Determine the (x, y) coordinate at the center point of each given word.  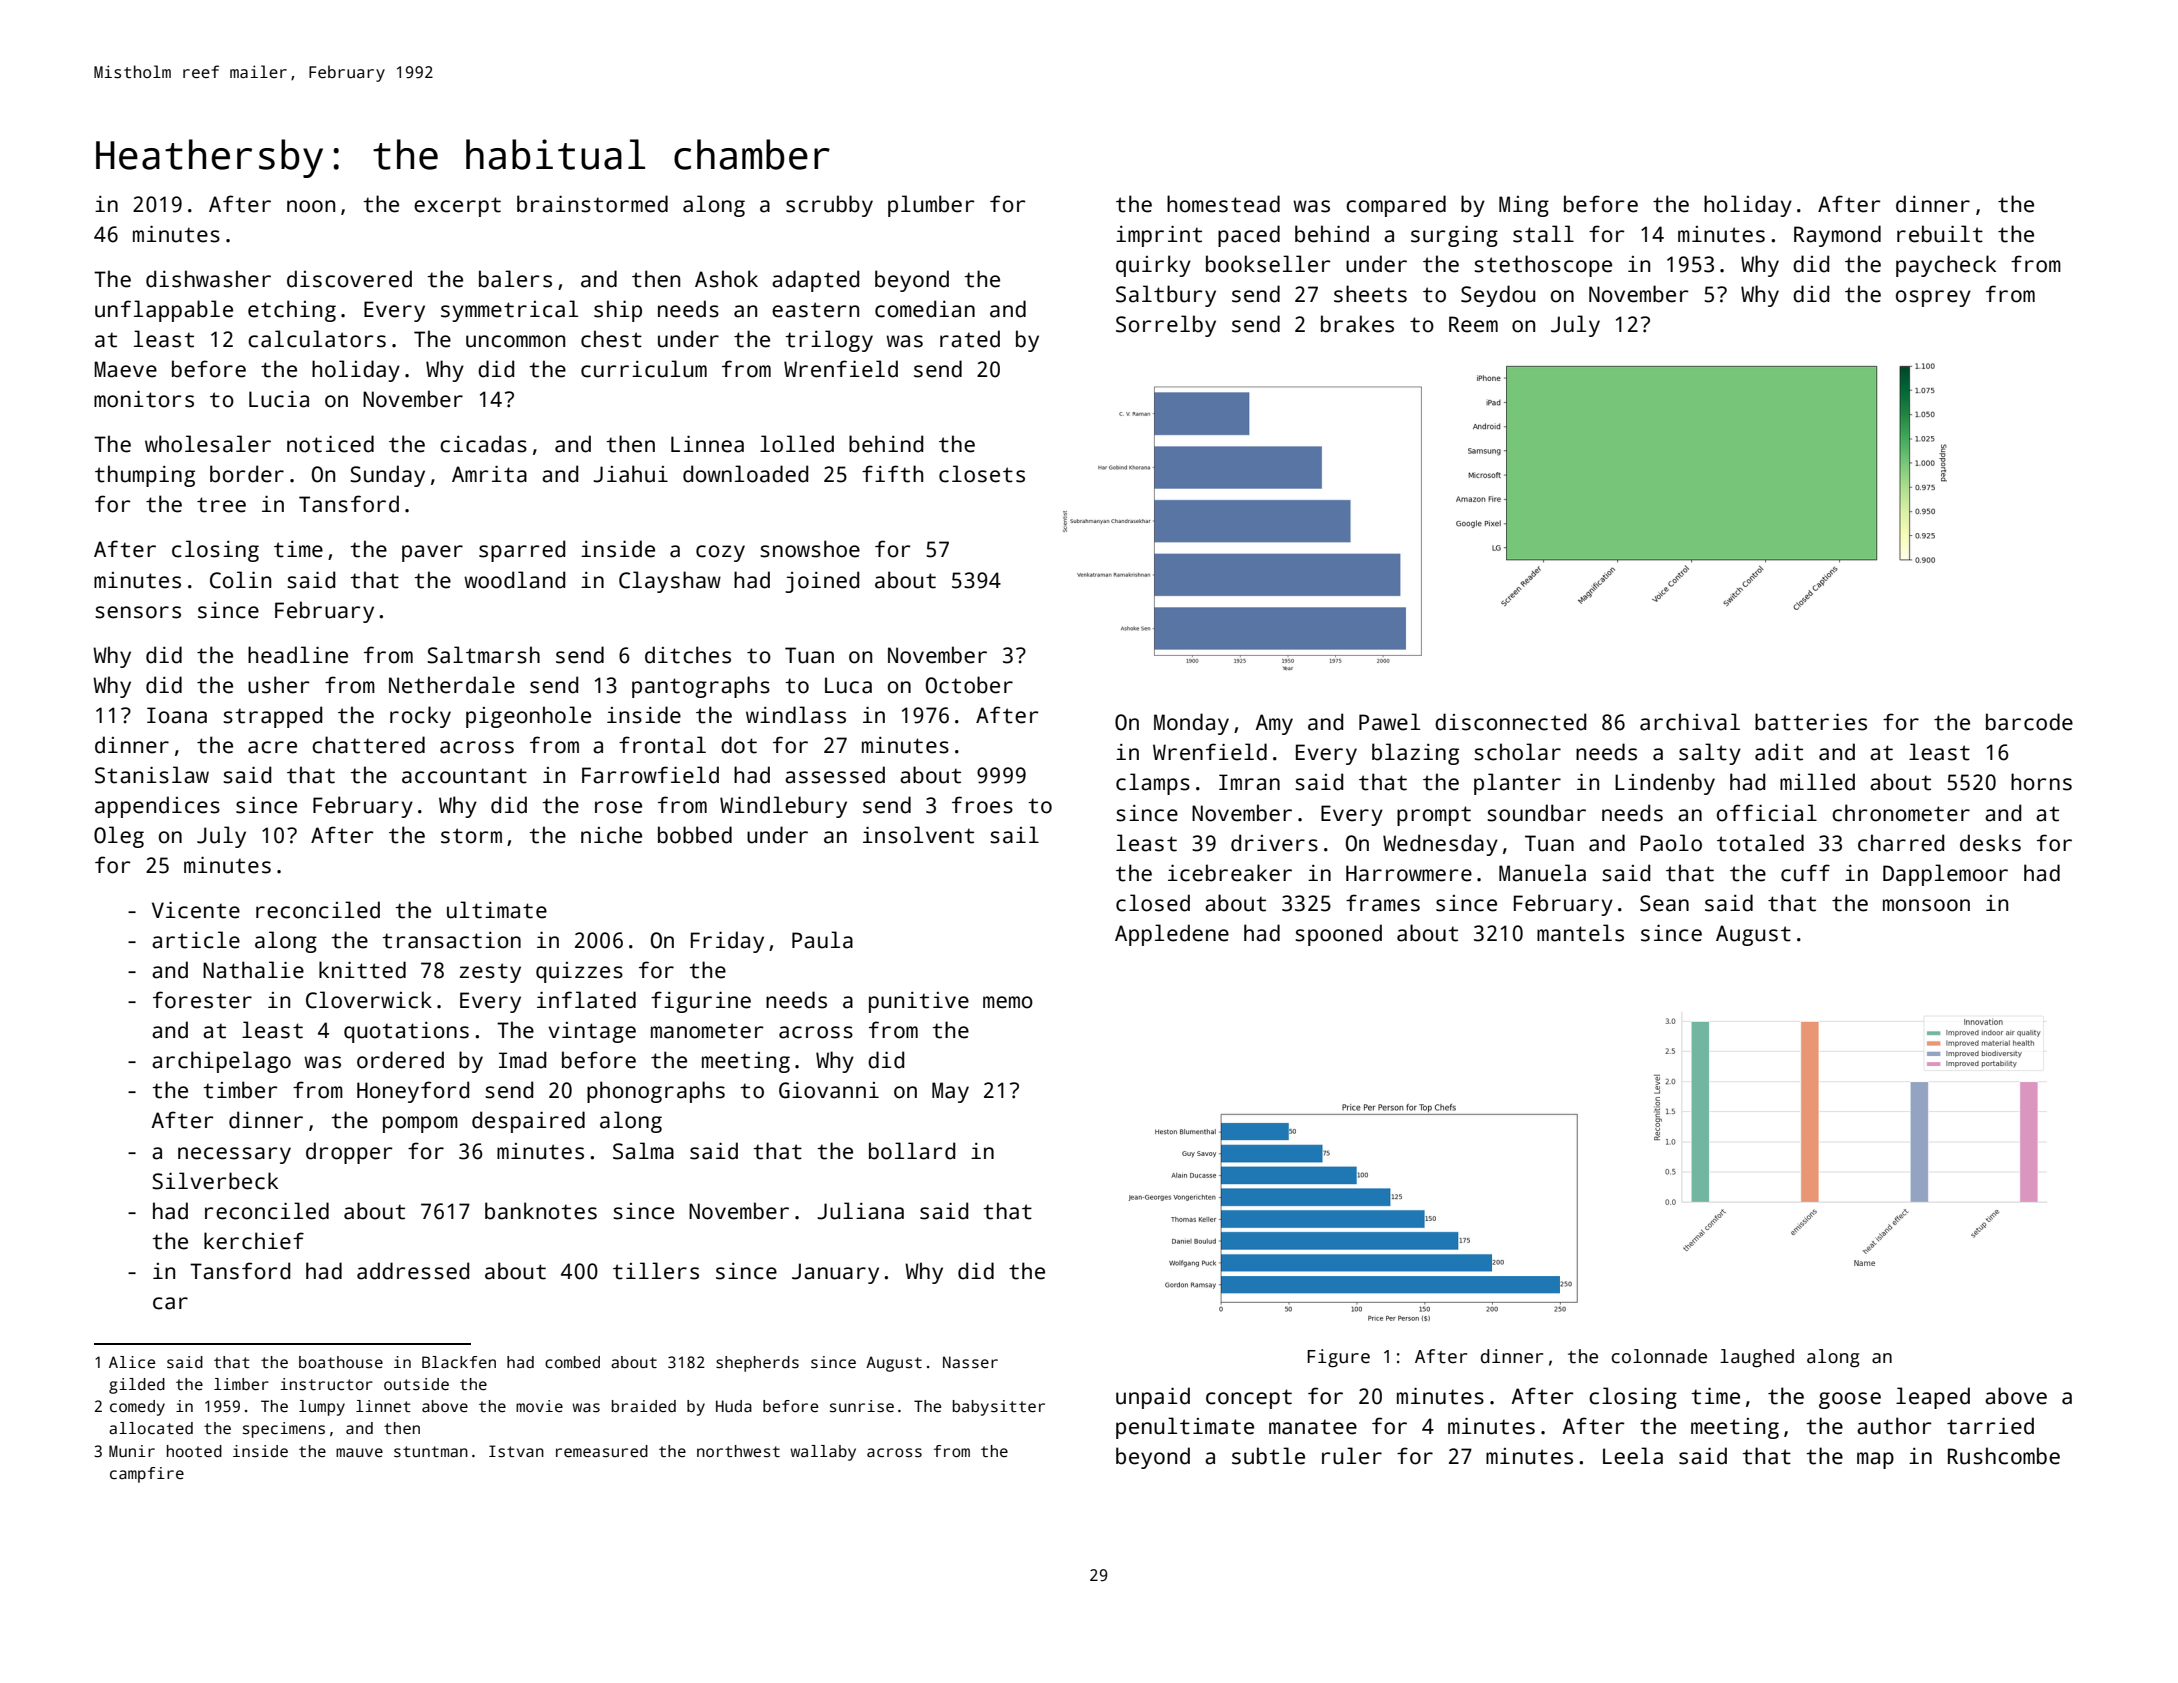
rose (618, 807)
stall (1543, 234)
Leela (1633, 1456)
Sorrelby (1166, 326)
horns (2041, 782)
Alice (132, 1362)
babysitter (999, 1408)
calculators (317, 339)
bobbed (695, 835)
